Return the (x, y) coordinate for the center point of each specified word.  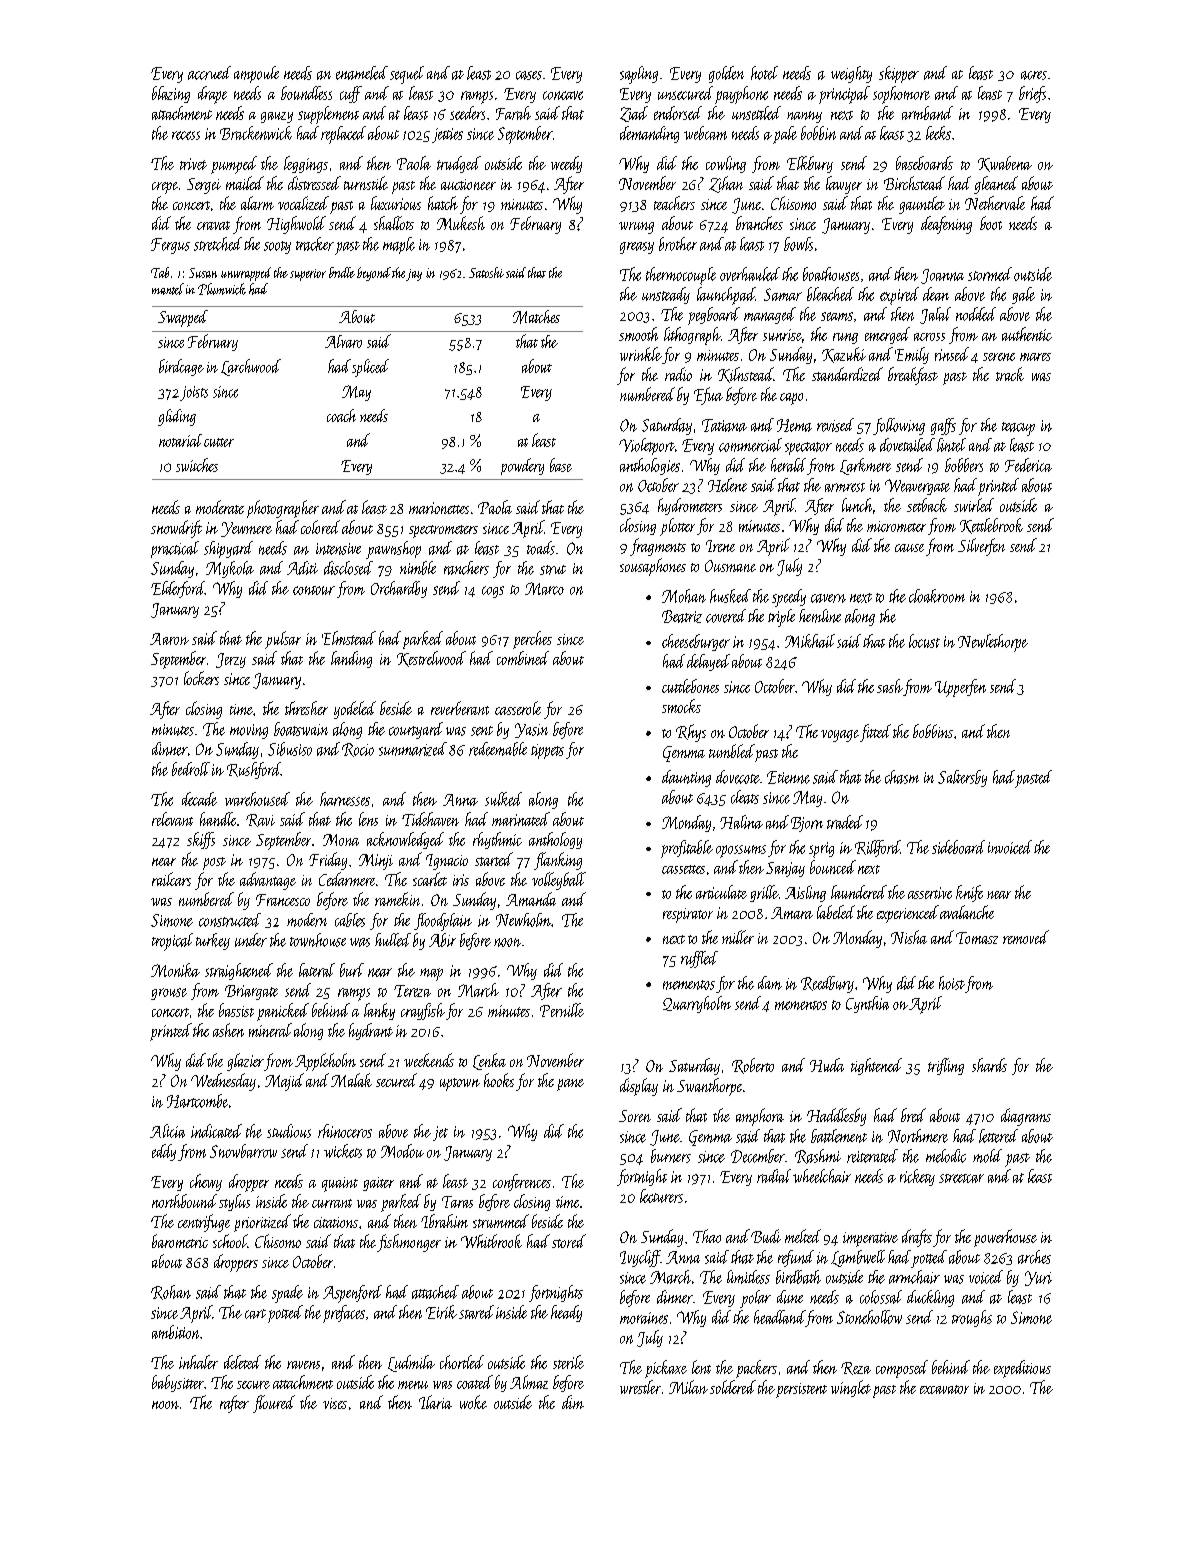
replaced (343, 135)
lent (701, 1367)
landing (351, 659)
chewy (206, 1182)
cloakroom (937, 596)
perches (532, 640)
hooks (499, 1080)
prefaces (344, 1314)
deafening (946, 225)
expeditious (1022, 1369)
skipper (899, 74)
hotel (764, 73)
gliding (177, 417)
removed (1026, 937)
